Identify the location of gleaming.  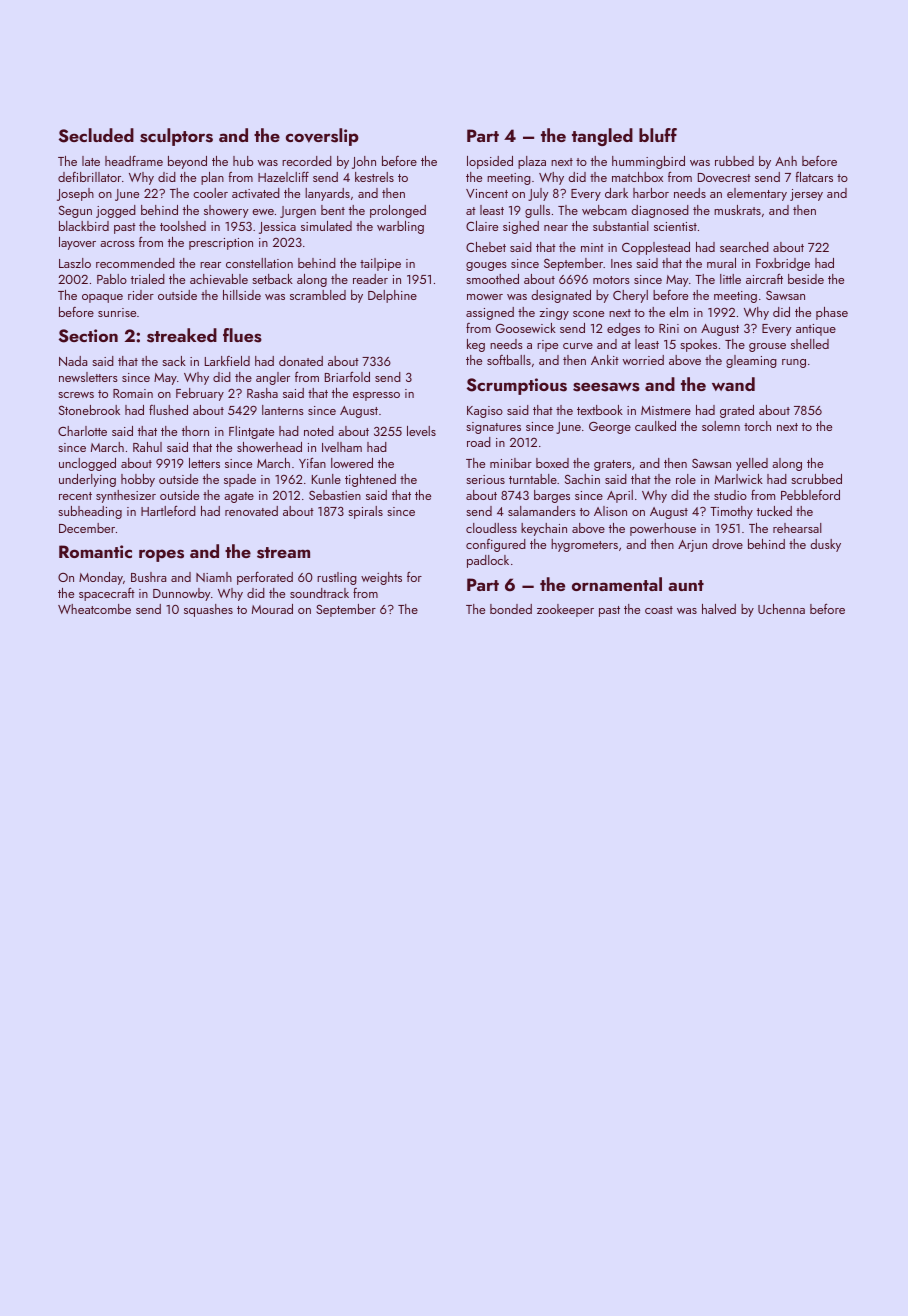
(751, 361).
